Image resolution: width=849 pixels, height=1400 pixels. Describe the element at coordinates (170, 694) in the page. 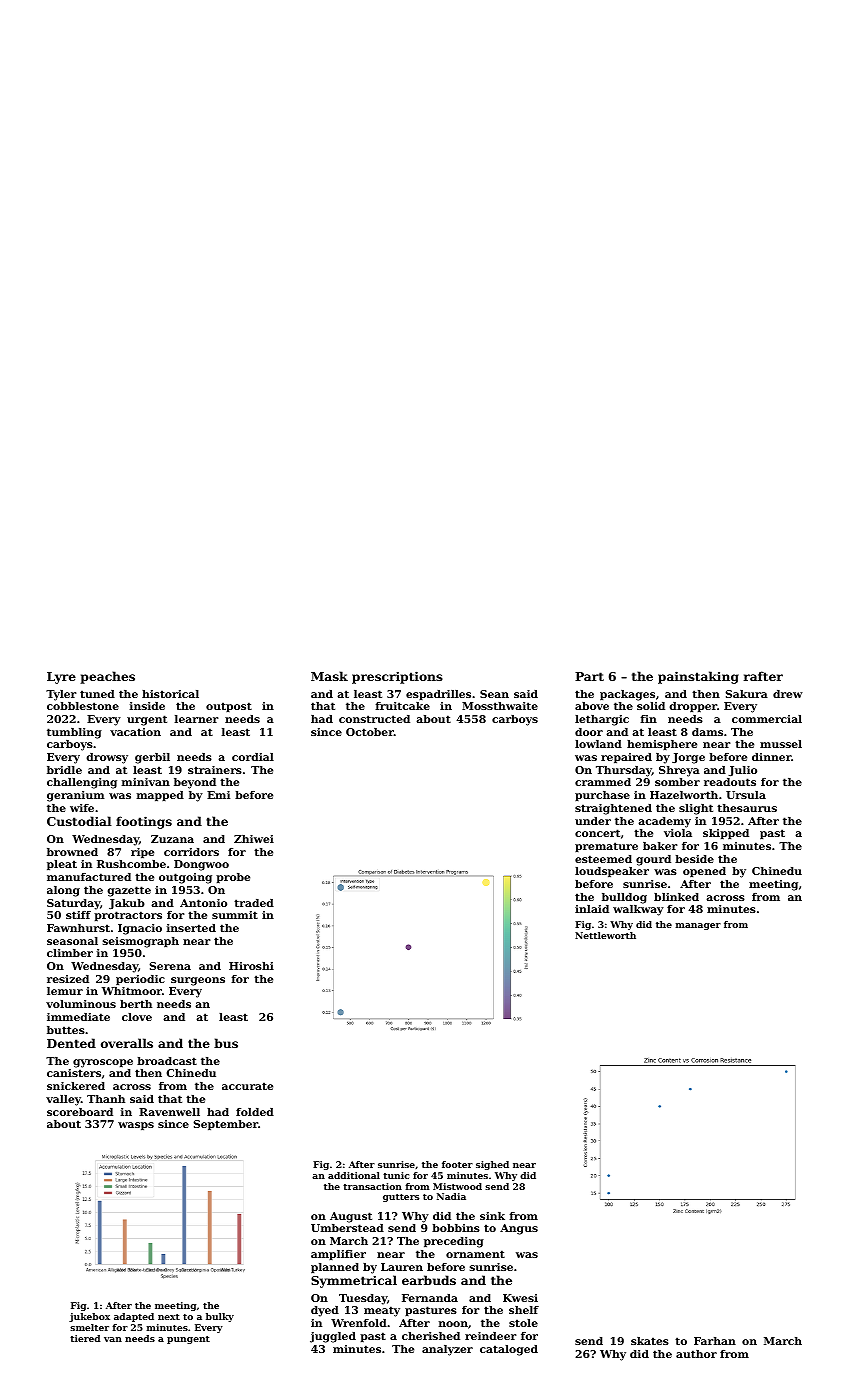

I see `historical` at that location.
